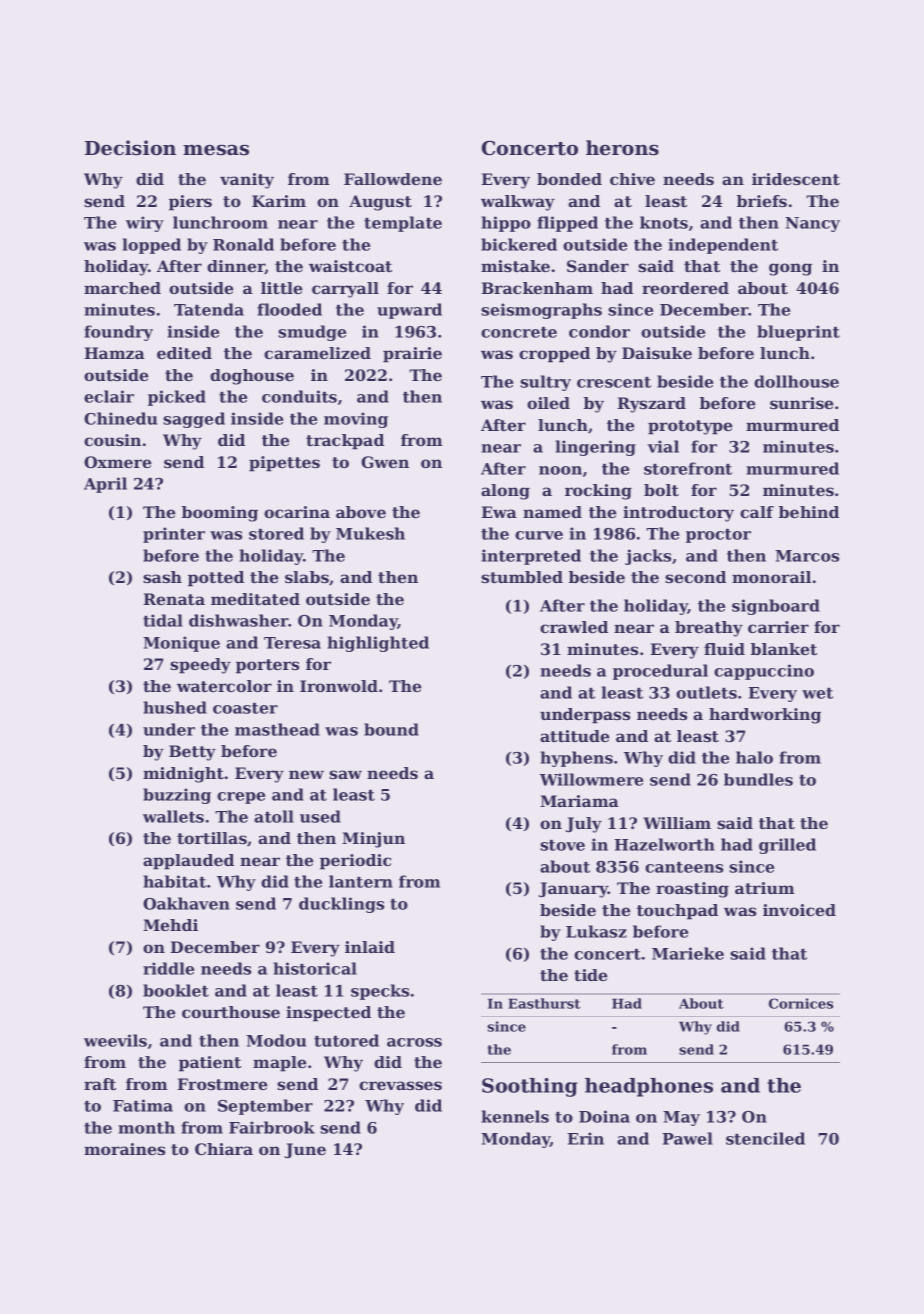 The width and height of the page is (924, 1314). I want to click on fluid, so click(724, 649).
